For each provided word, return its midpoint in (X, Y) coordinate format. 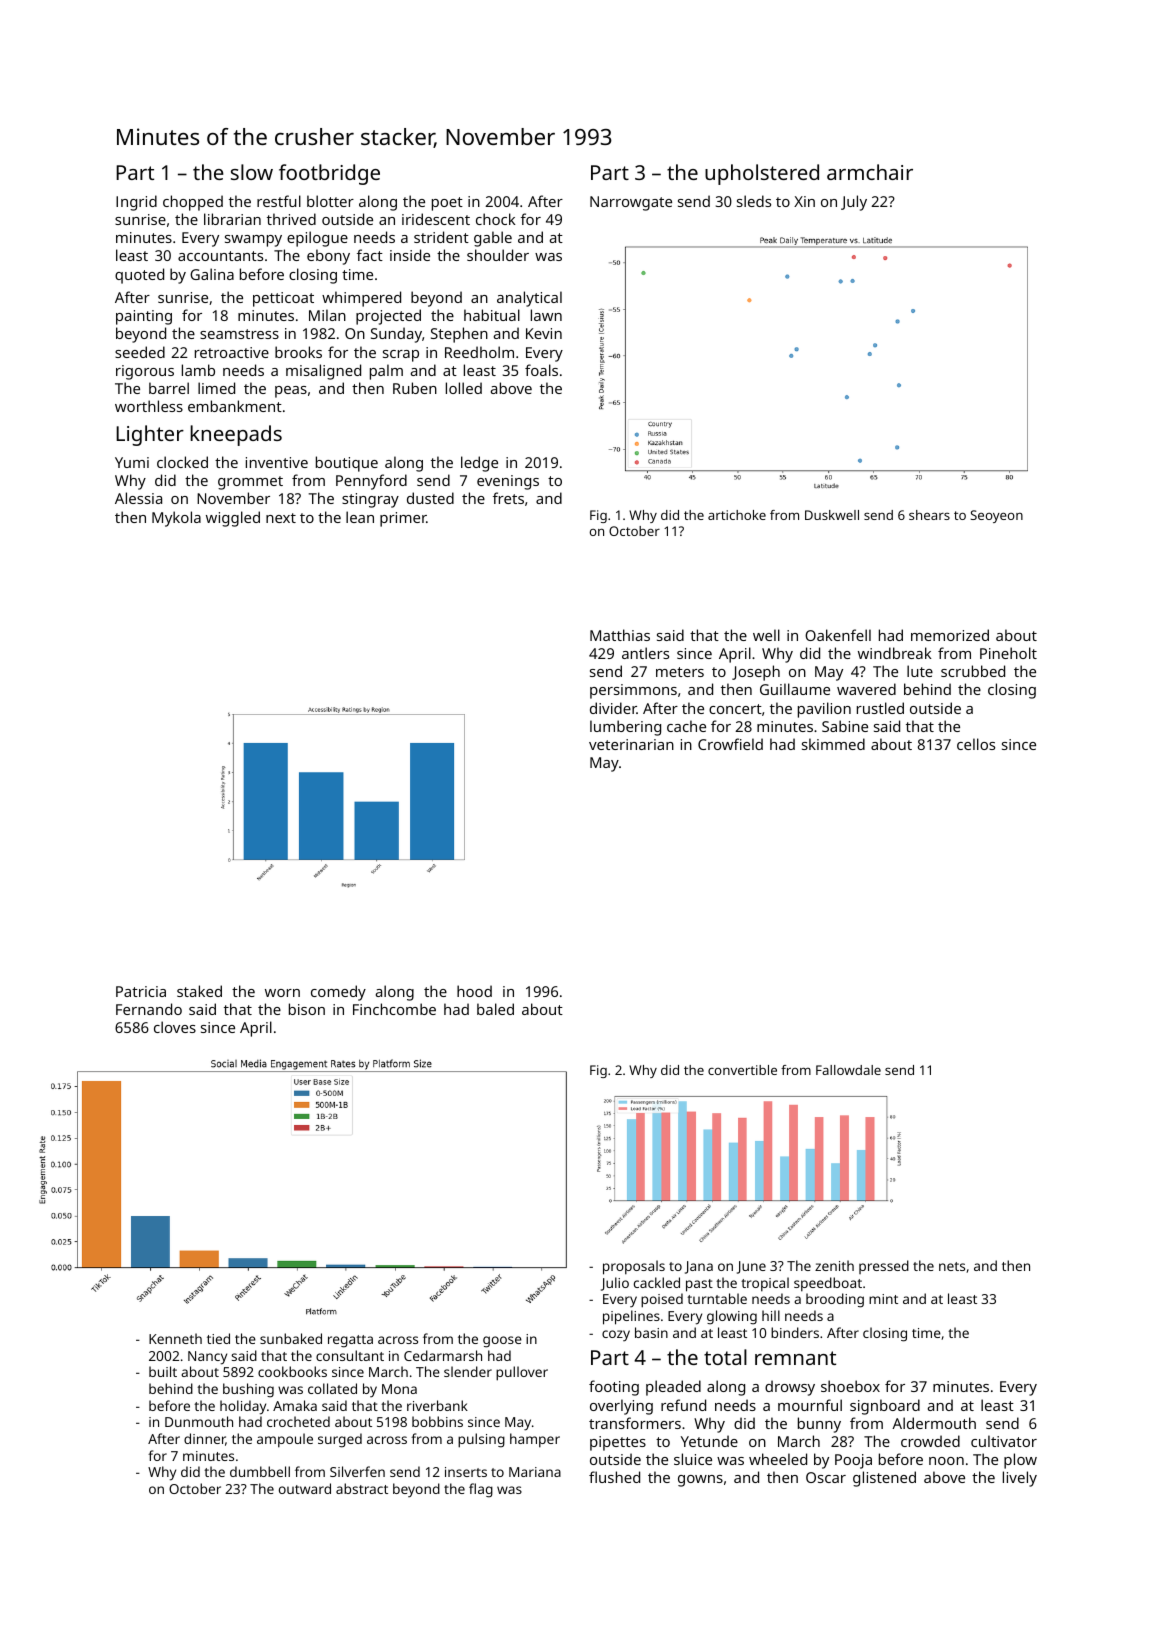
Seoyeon (997, 516)
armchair (870, 172)
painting (144, 317)
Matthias (620, 635)
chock (496, 219)
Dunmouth (199, 1421)
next (281, 518)
